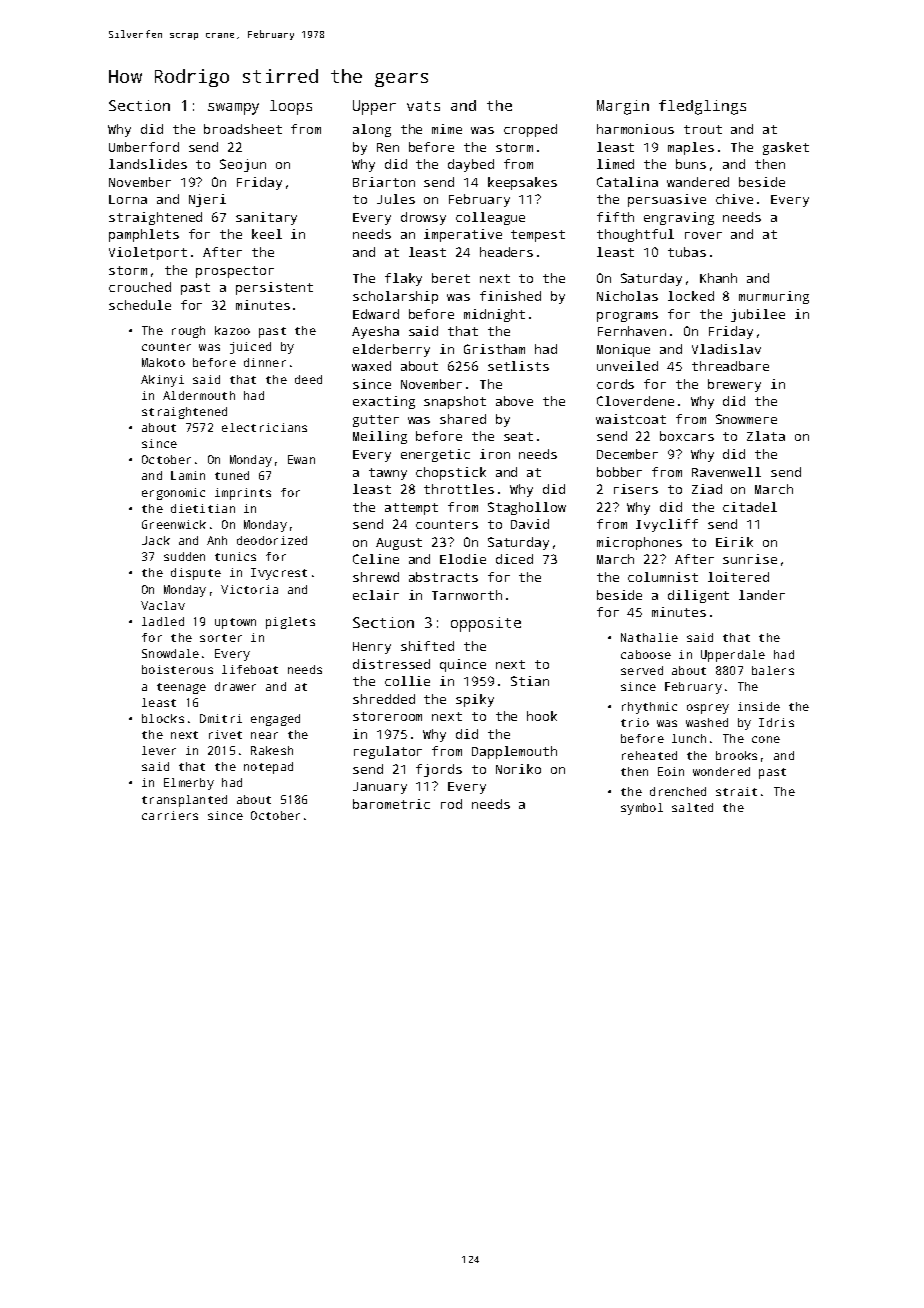 This screenshot has width=924, height=1308. What do you see at coordinates (170, 815) in the screenshot?
I see `carriers` at bounding box center [170, 815].
